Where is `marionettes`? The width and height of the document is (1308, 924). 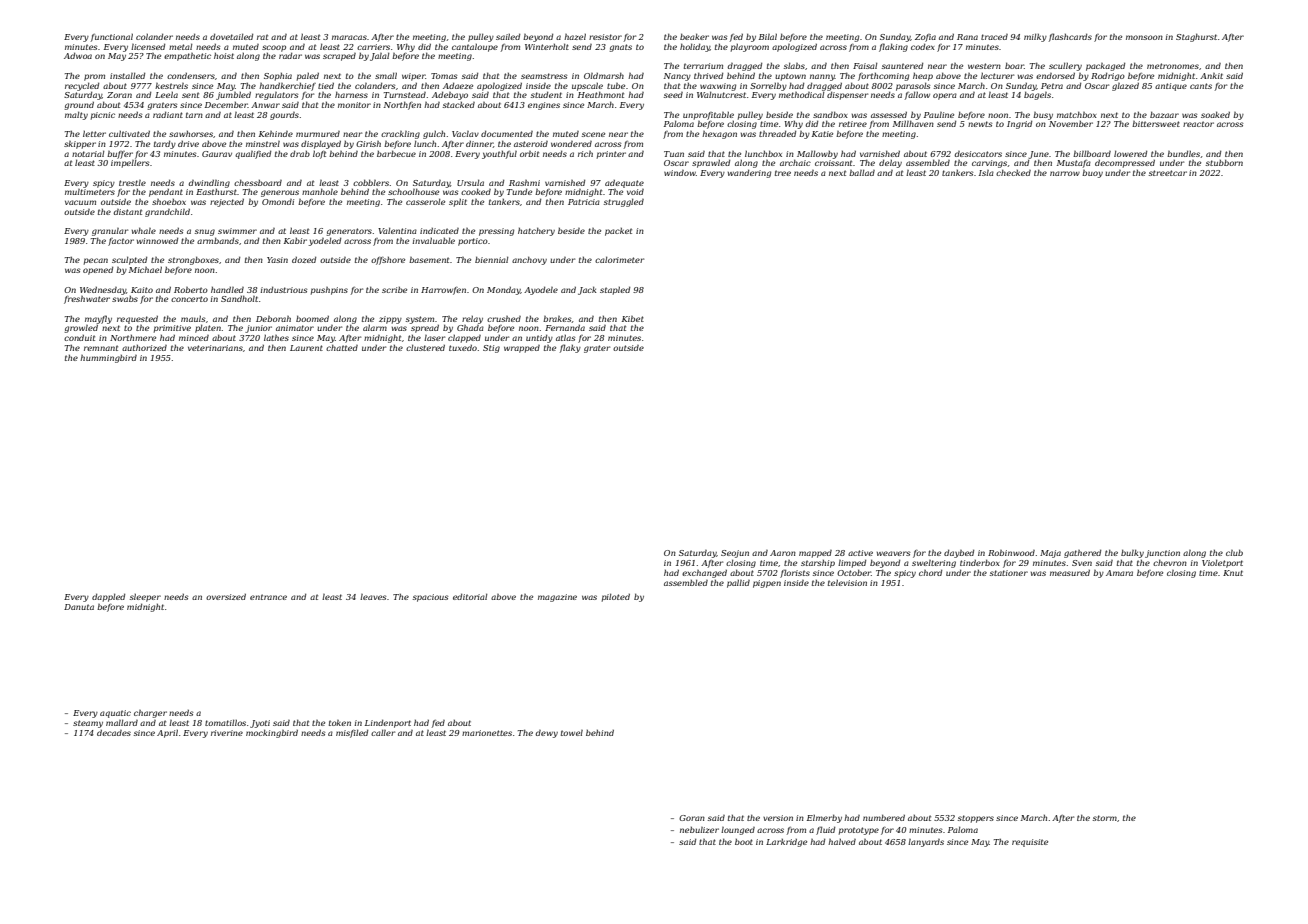 marionettes is located at coordinates (487, 733).
